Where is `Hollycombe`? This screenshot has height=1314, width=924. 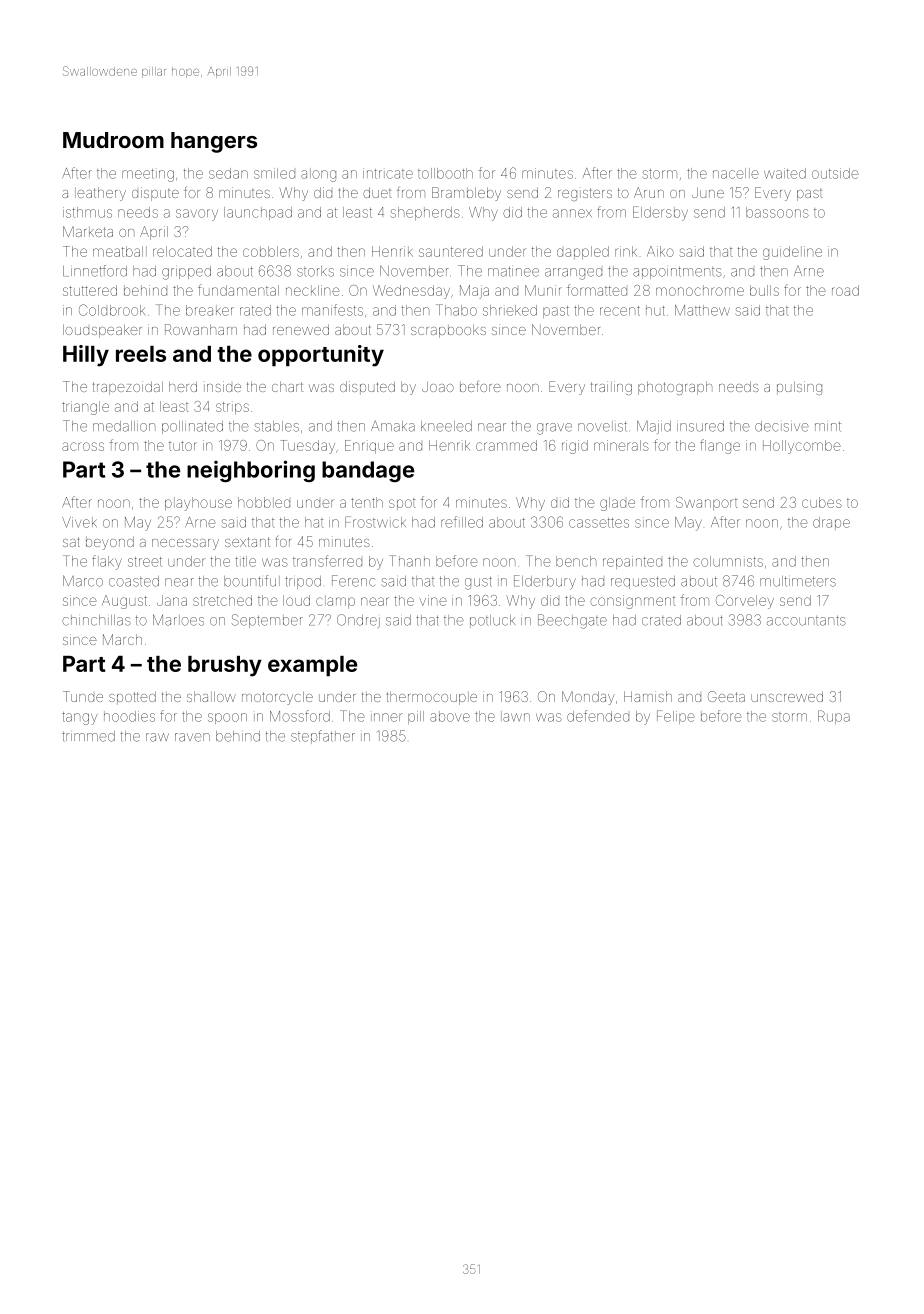
Hollycombe is located at coordinates (801, 447).
